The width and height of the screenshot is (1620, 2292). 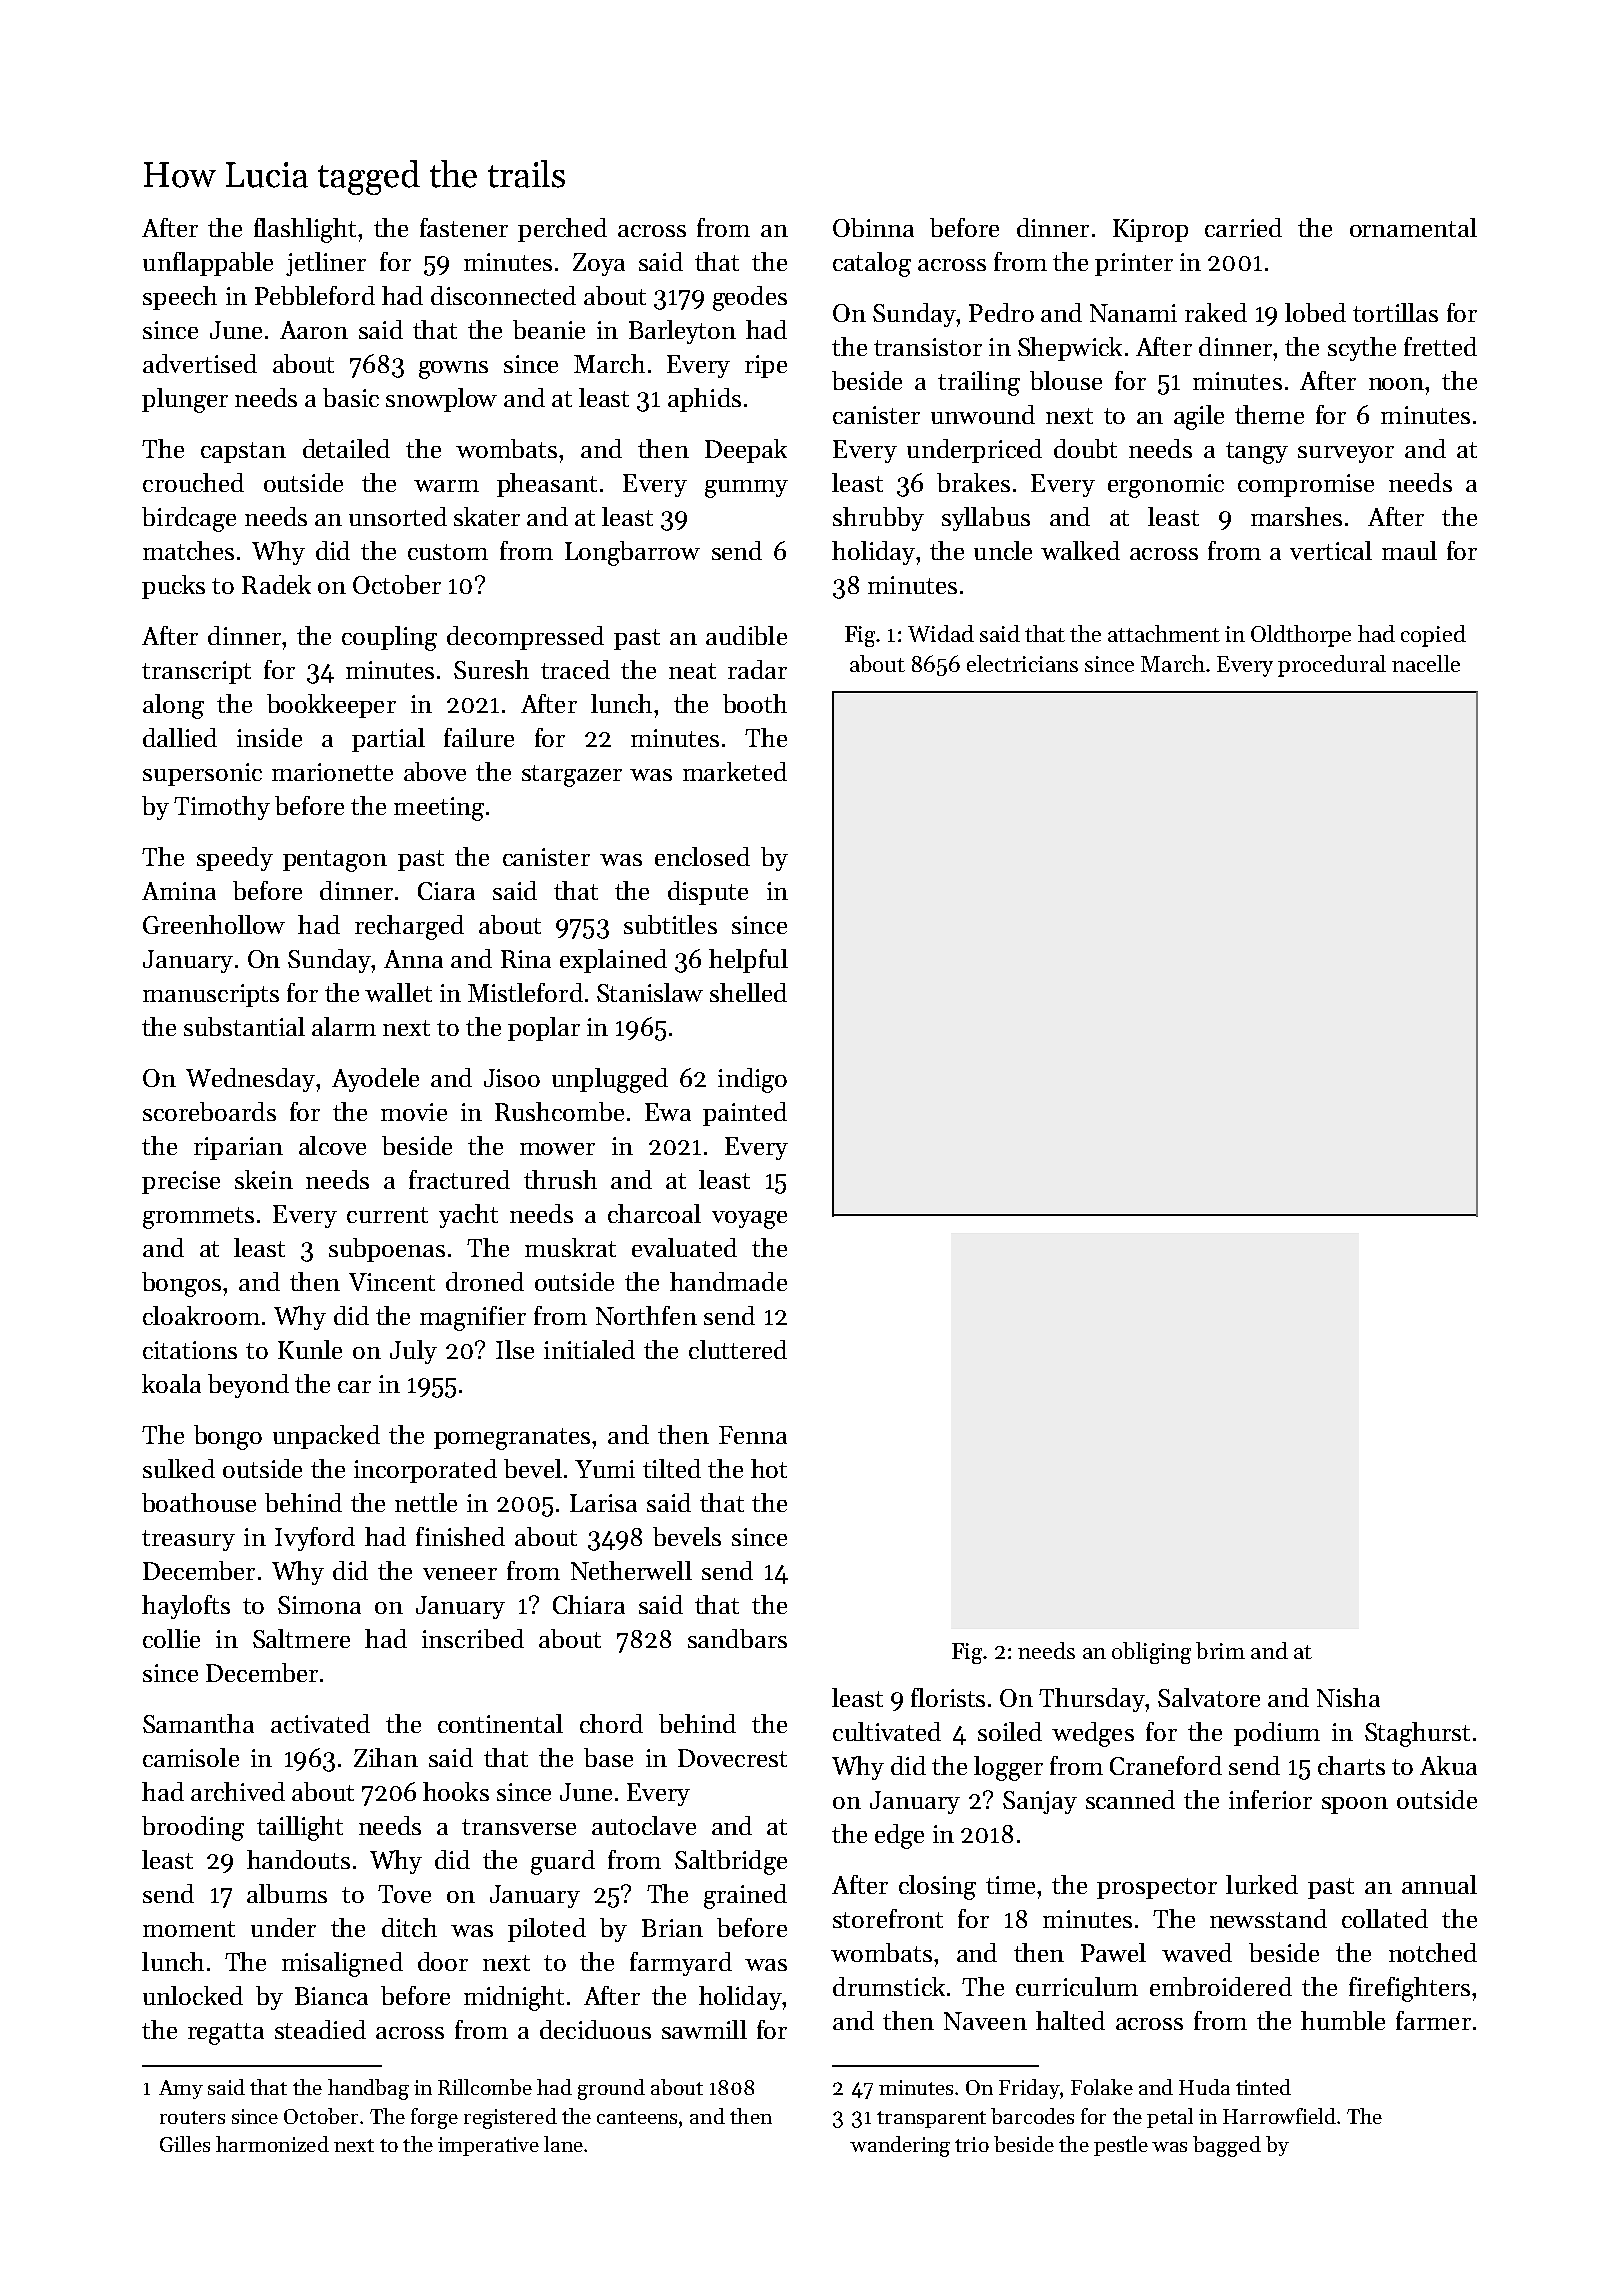 What do you see at coordinates (185, 400) in the screenshot?
I see `plunger` at bounding box center [185, 400].
